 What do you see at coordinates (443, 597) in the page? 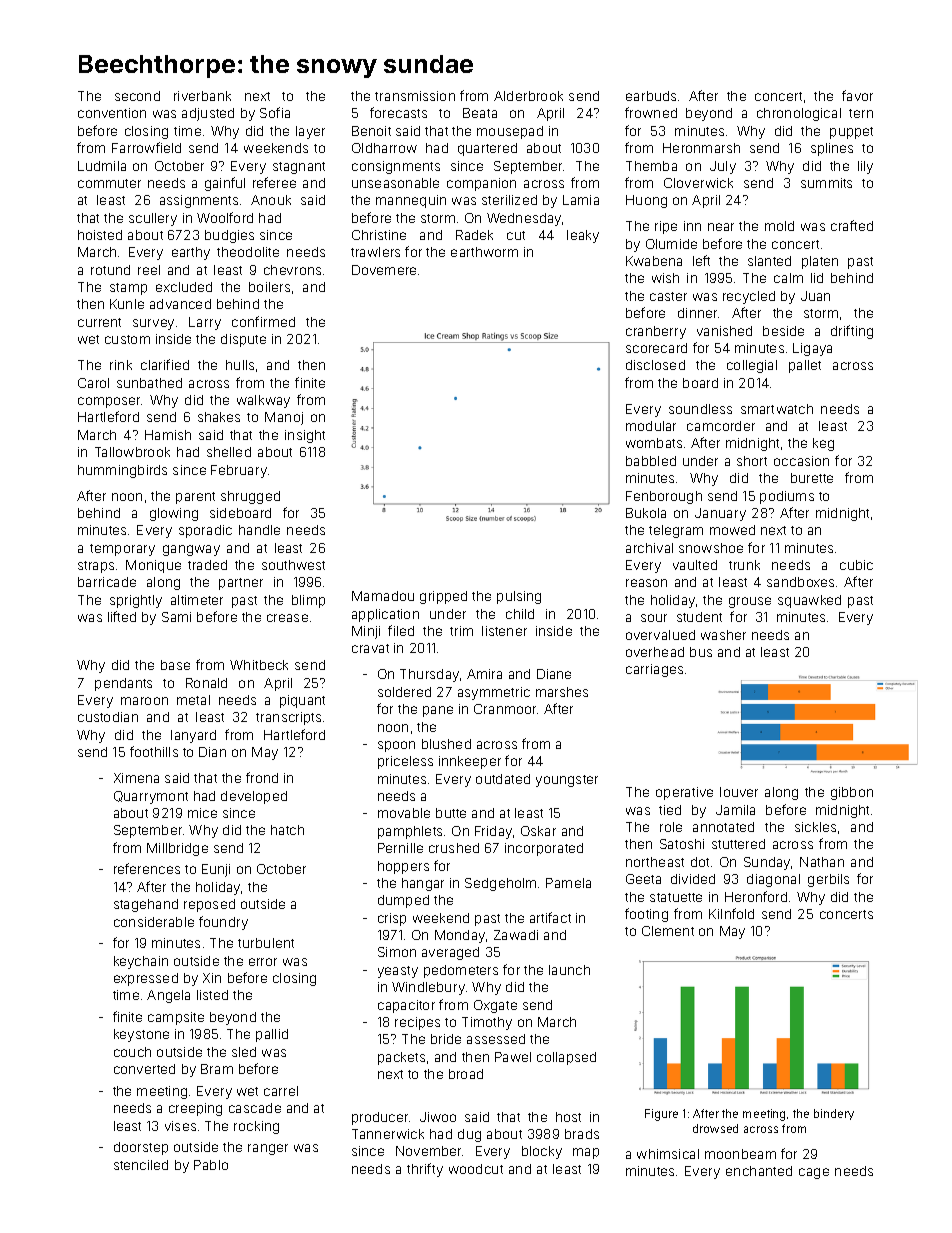
I see `gripped` at bounding box center [443, 597].
